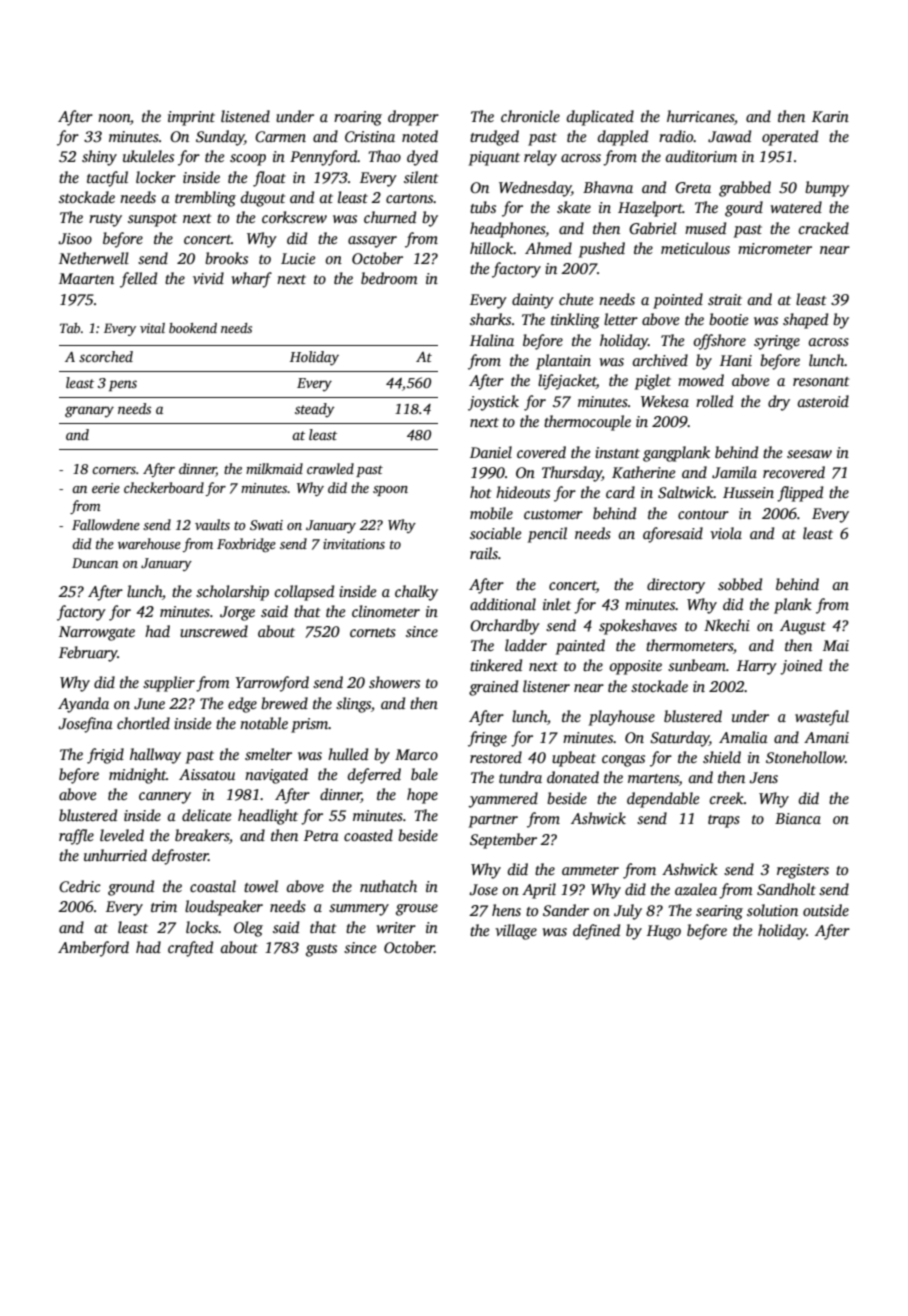  Describe the element at coordinates (94, 258) in the page. I see `Netherwell` at that location.
